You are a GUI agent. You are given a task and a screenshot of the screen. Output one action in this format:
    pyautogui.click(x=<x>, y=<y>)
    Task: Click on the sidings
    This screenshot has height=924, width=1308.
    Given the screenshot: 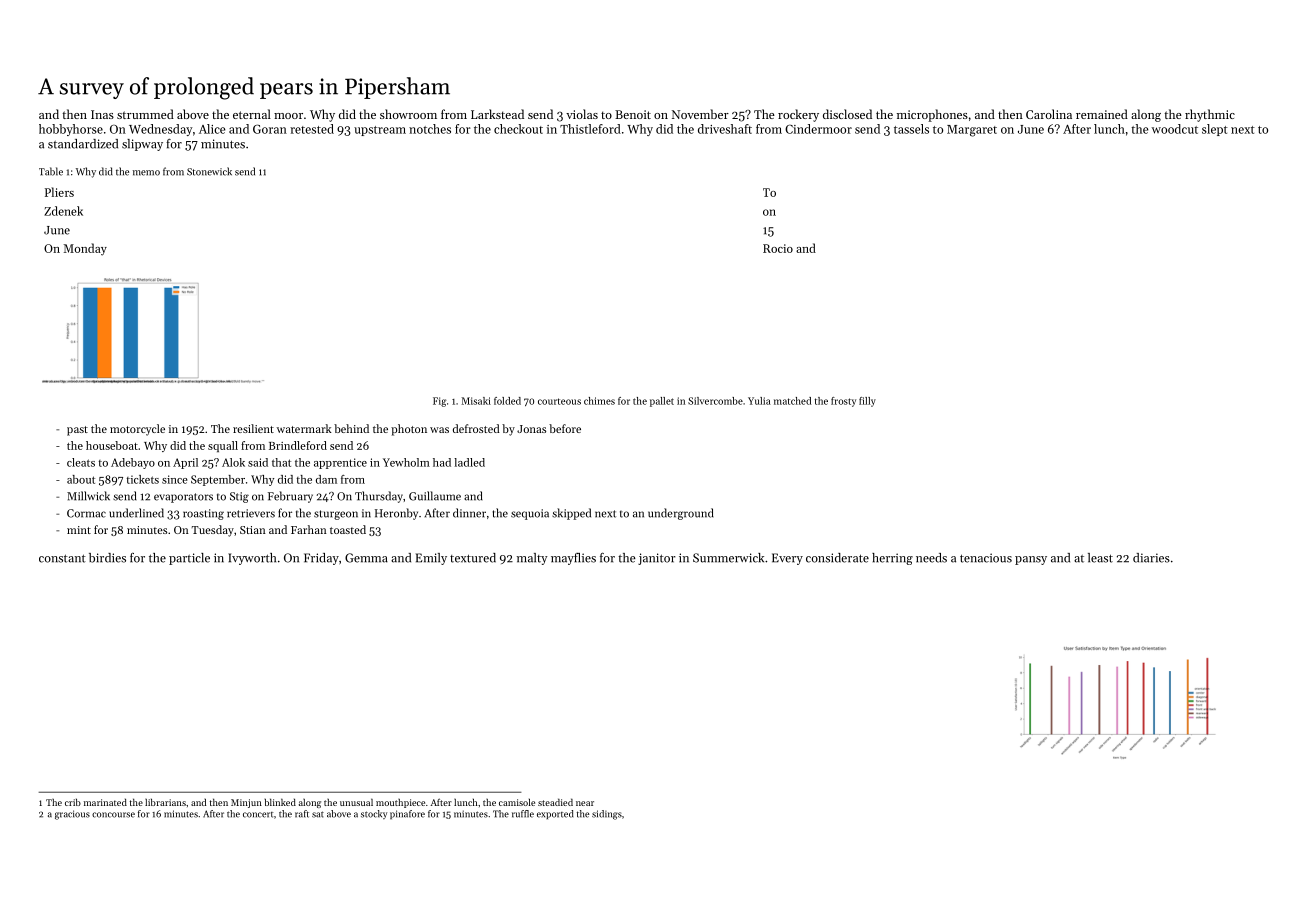 What is the action you would take?
    pyautogui.click(x=607, y=815)
